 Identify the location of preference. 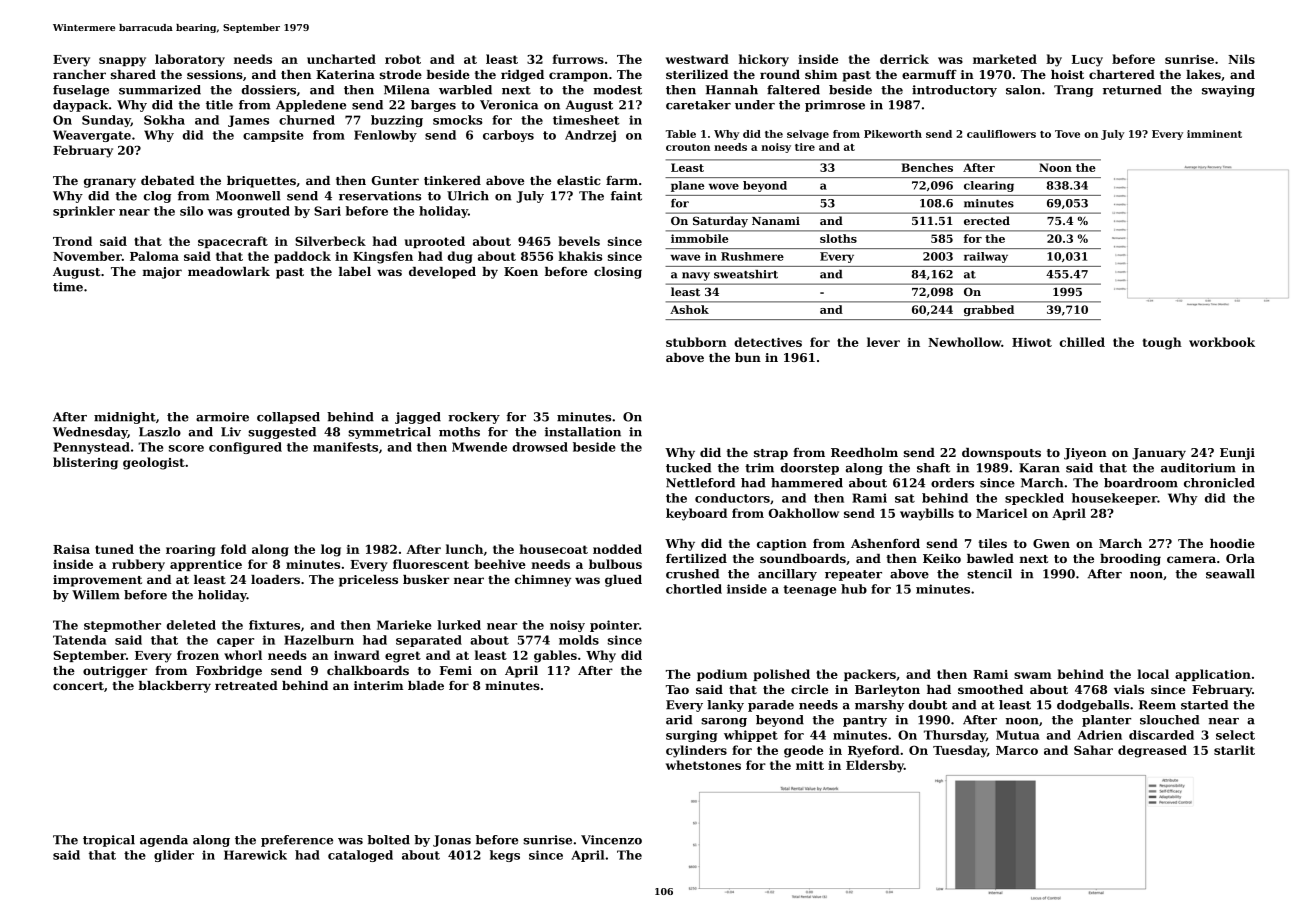
(297, 841).
